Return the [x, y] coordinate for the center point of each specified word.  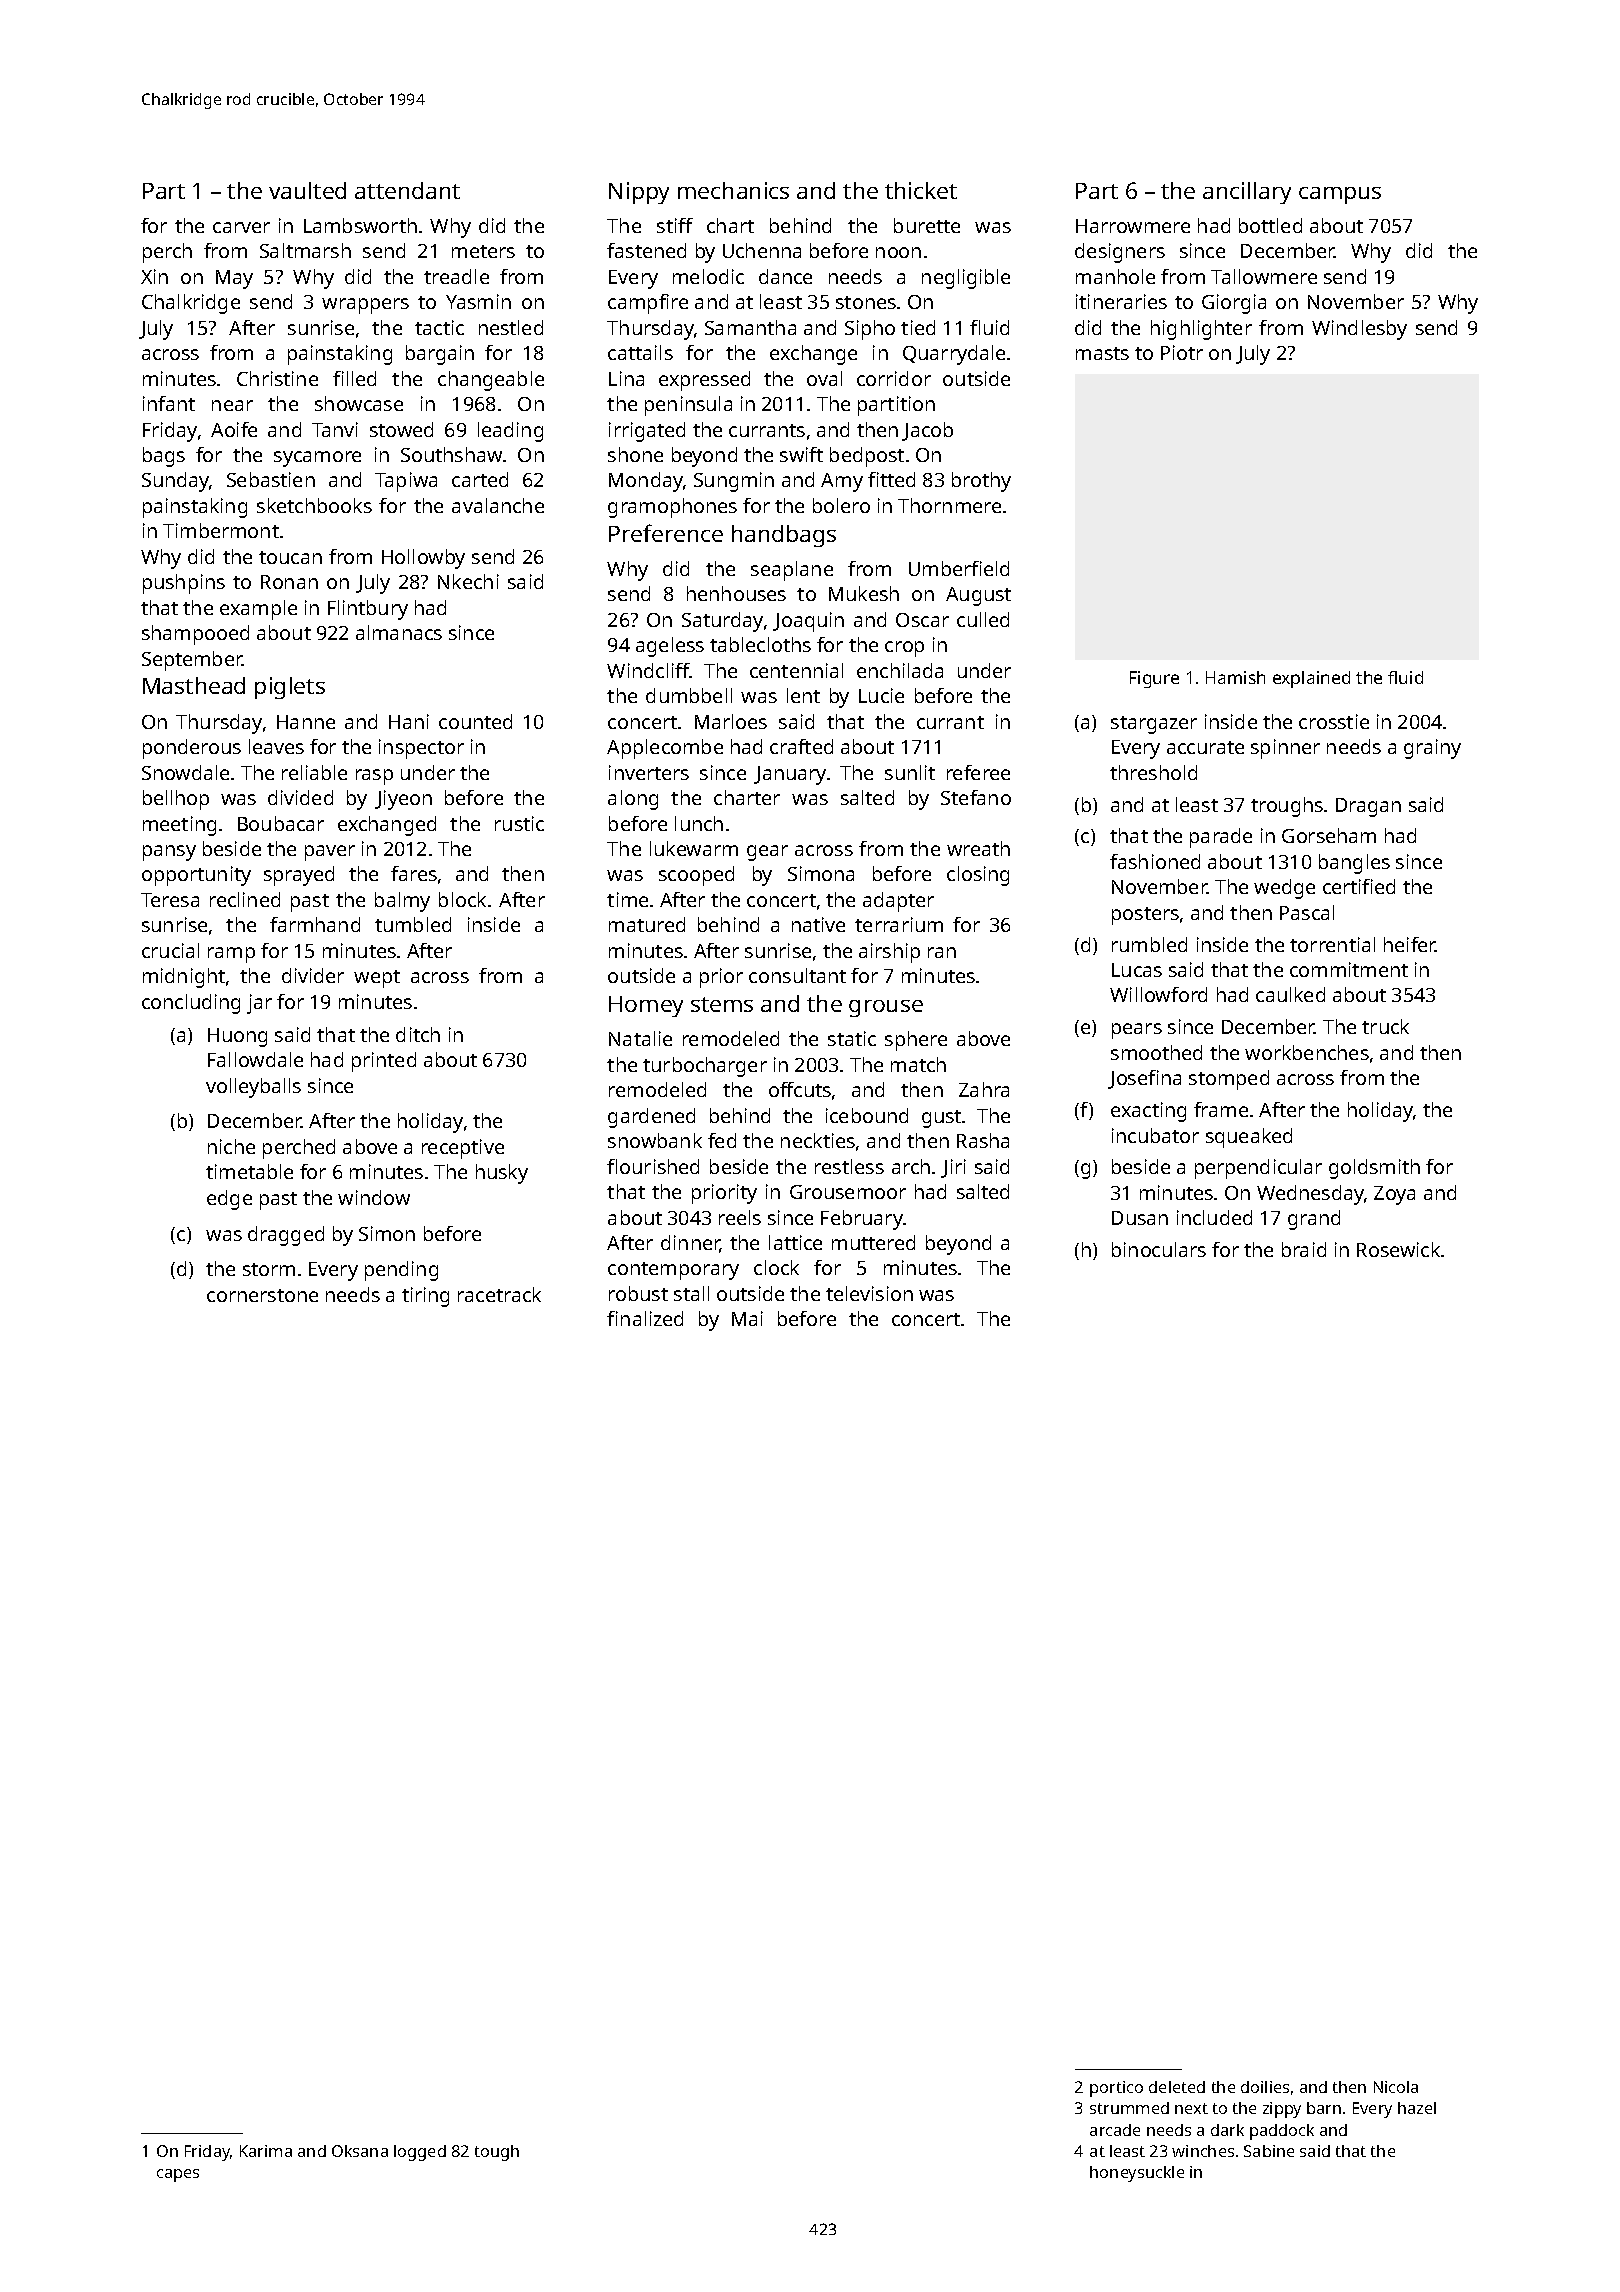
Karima [266, 2151]
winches [1203, 2151]
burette [927, 225]
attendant [407, 190]
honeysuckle [1137, 2174]
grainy [1432, 749]
